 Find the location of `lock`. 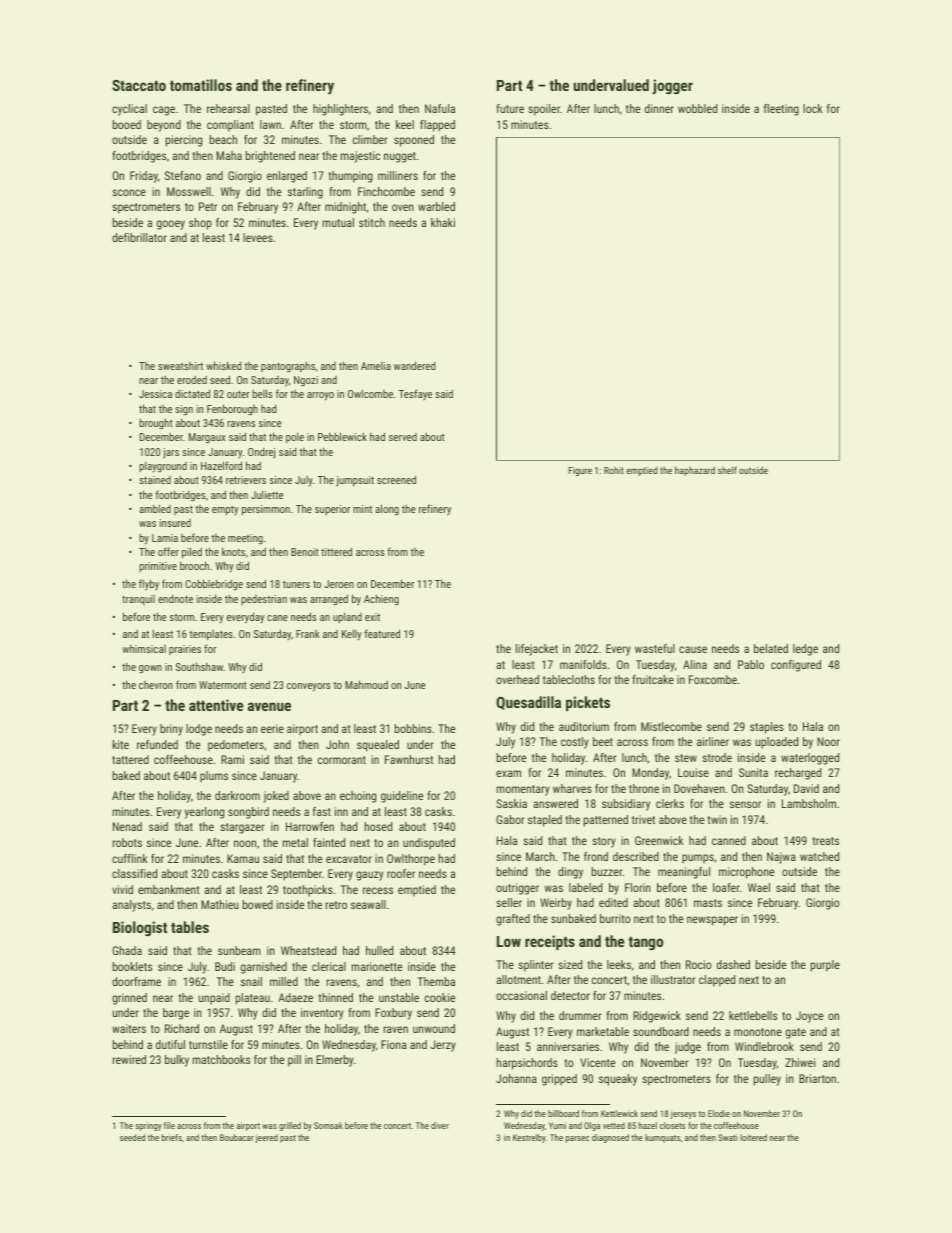

lock is located at coordinates (813, 108).
